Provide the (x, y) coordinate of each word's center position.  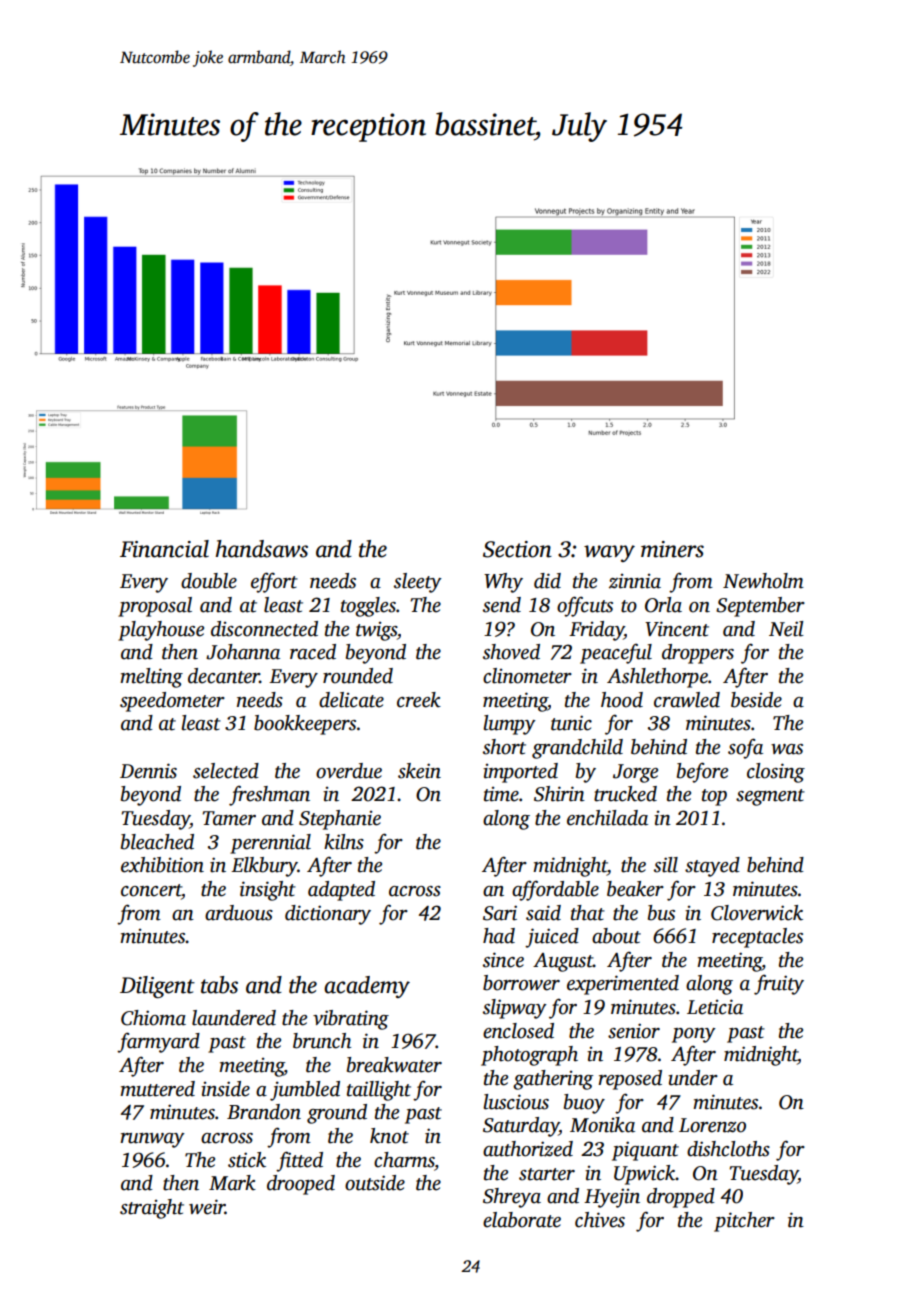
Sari (500, 913)
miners (672, 549)
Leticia (715, 1007)
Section (517, 549)
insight (268, 891)
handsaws (262, 549)
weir (207, 1207)
